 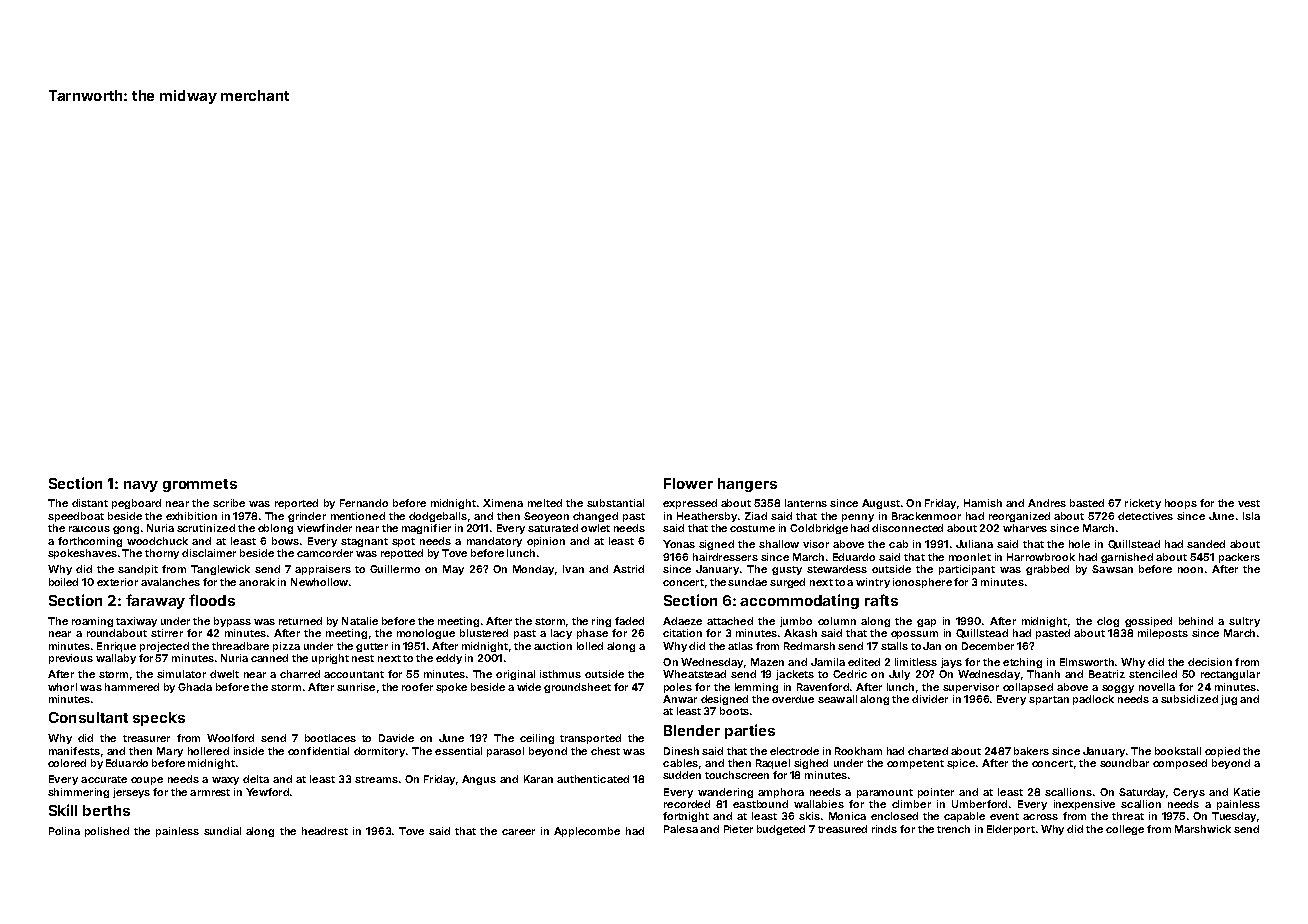 What do you see at coordinates (680, 699) in the screenshot?
I see `Anwar` at bounding box center [680, 699].
